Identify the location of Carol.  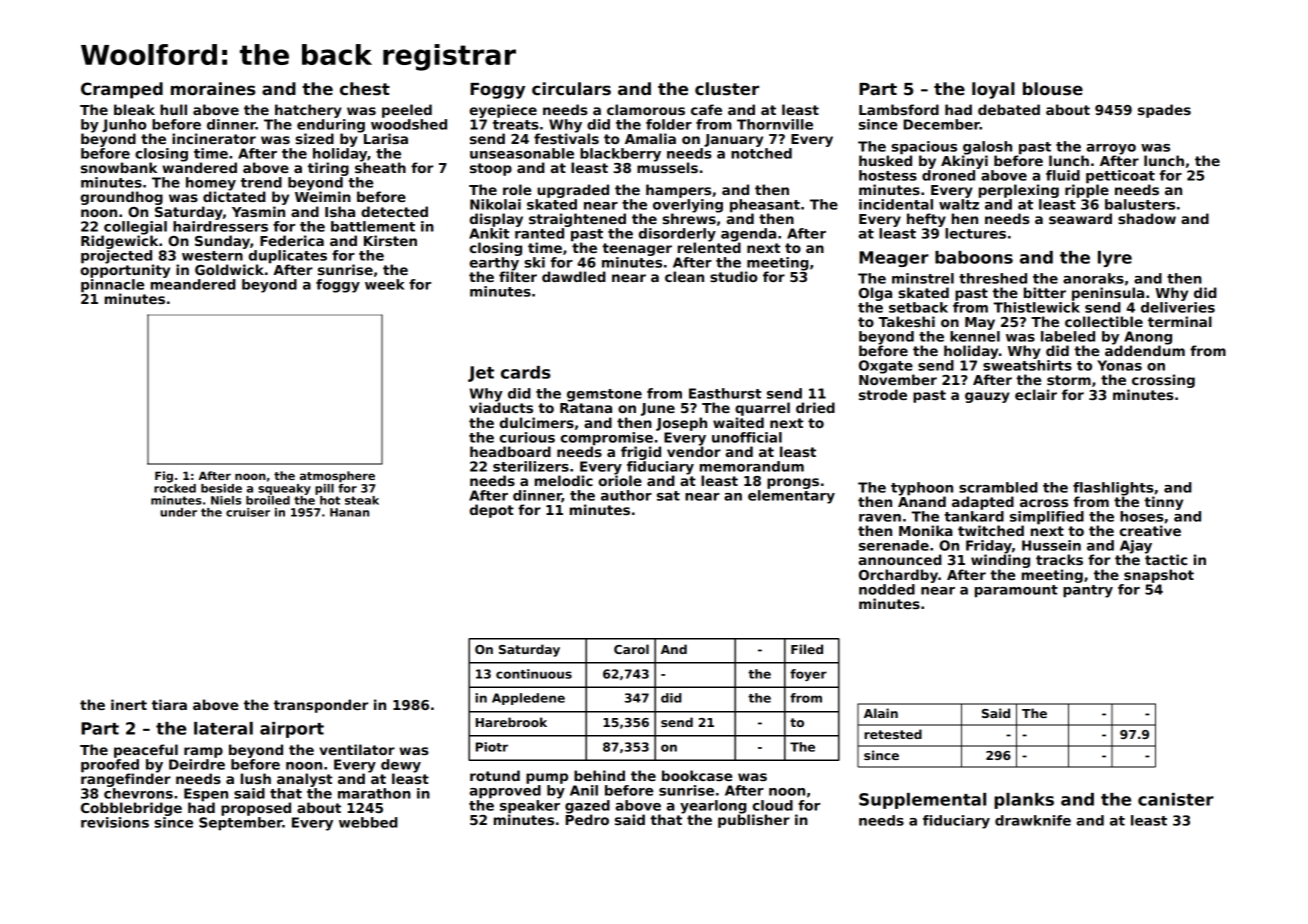
(631, 649).
